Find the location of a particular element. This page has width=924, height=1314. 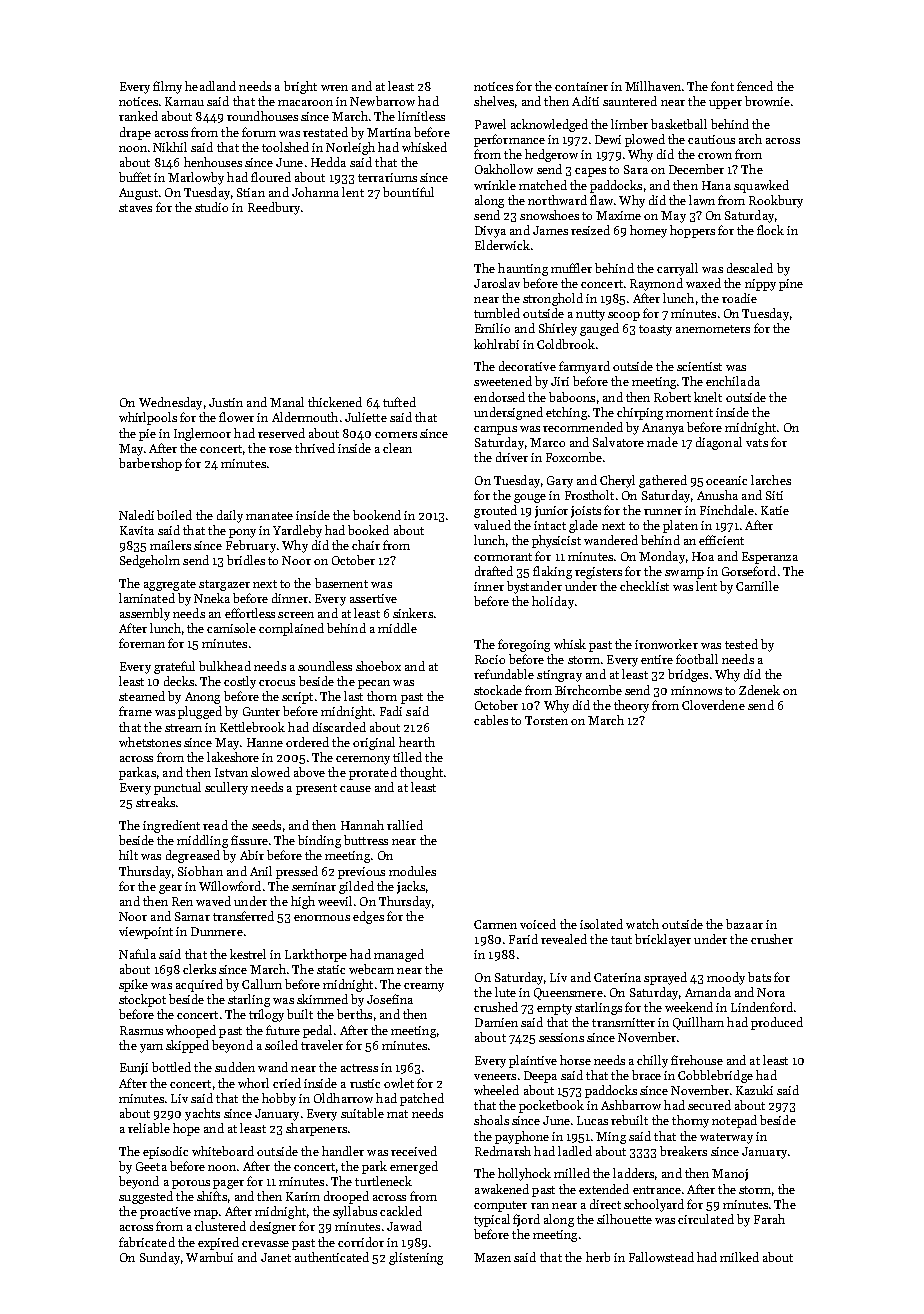

patched is located at coordinates (422, 1099).
